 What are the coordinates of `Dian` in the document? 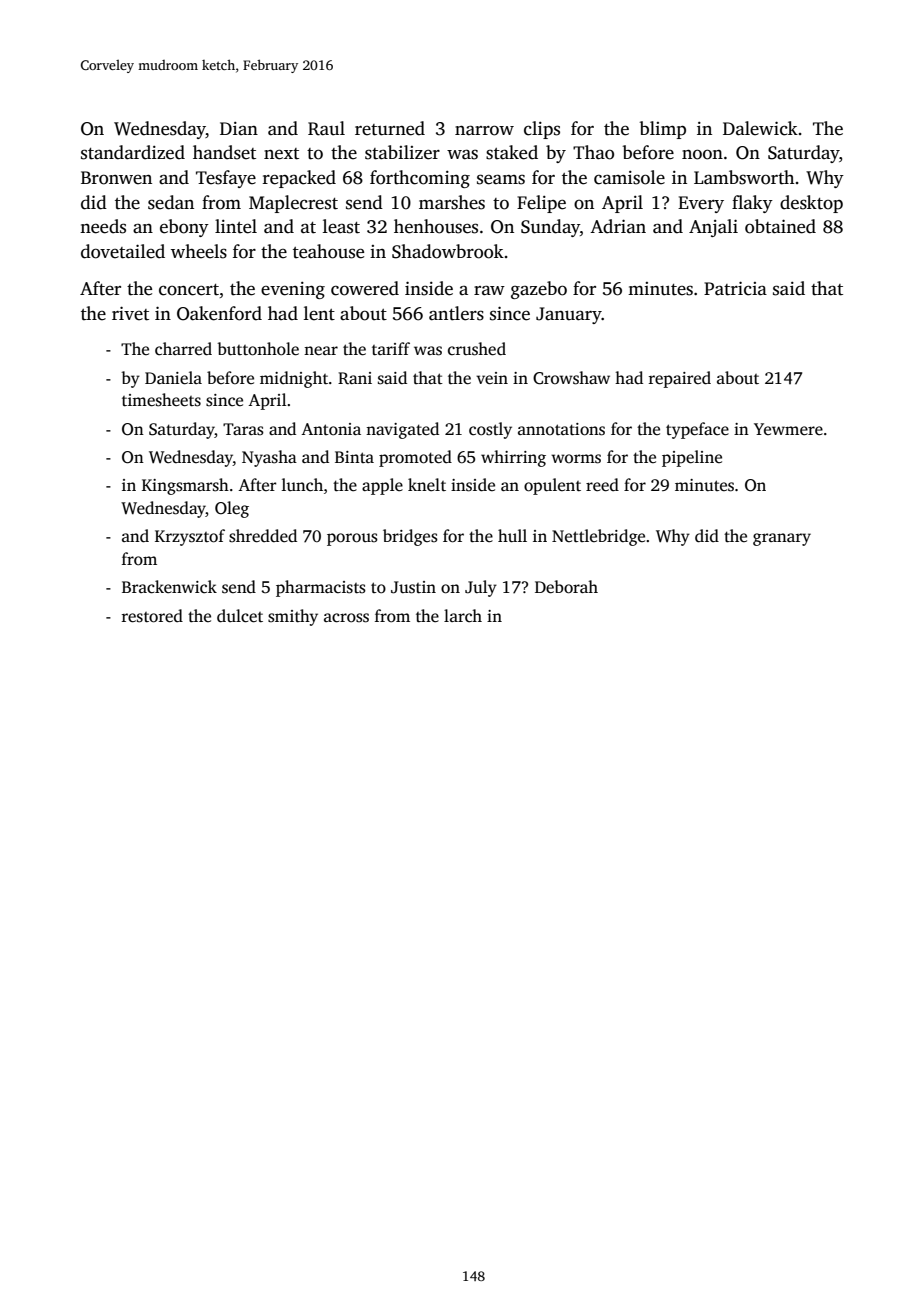 It's located at (239, 128).
